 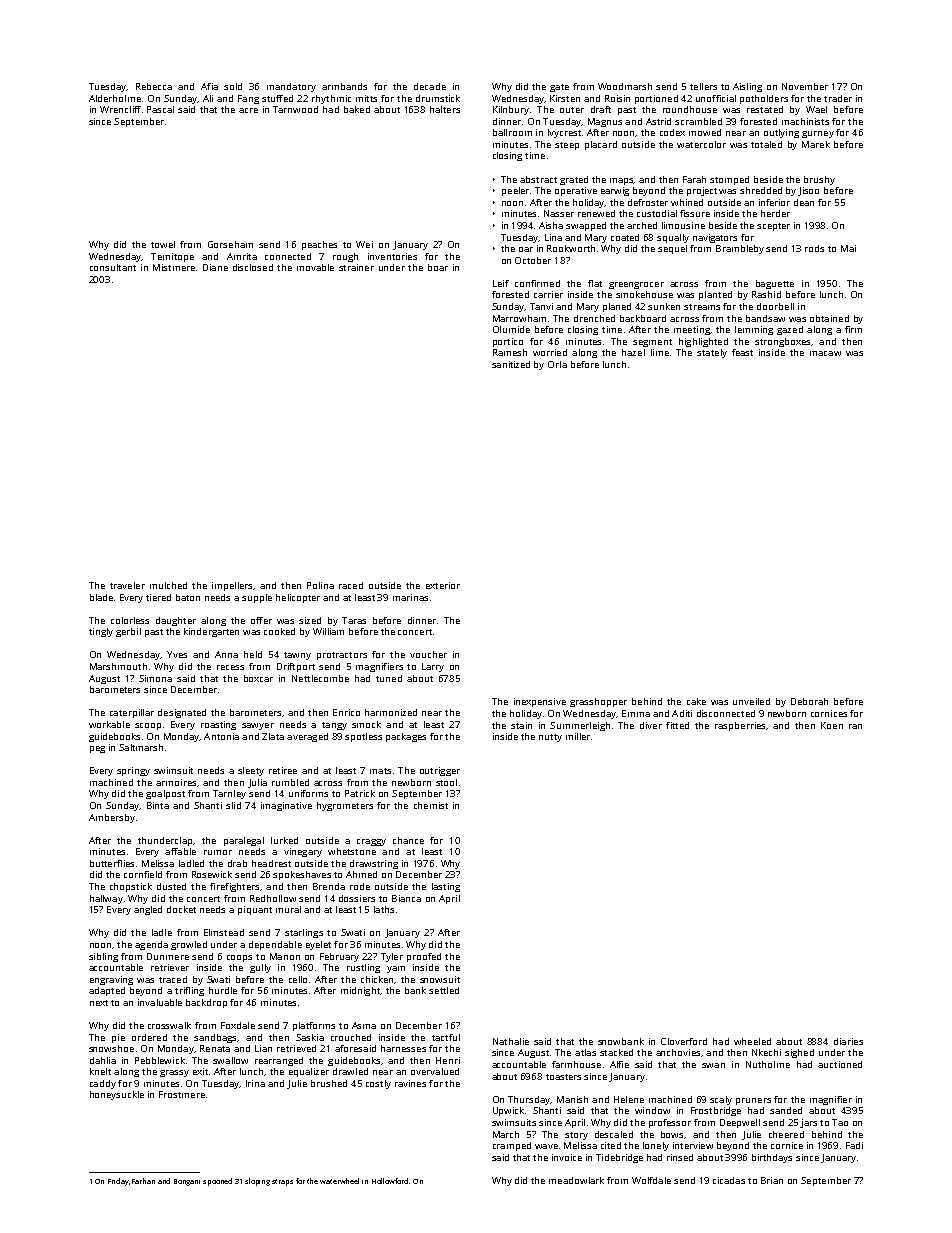 What do you see at coordinates (233, 86) in the document?
I see `sold` at bounding box center [233, 86].
